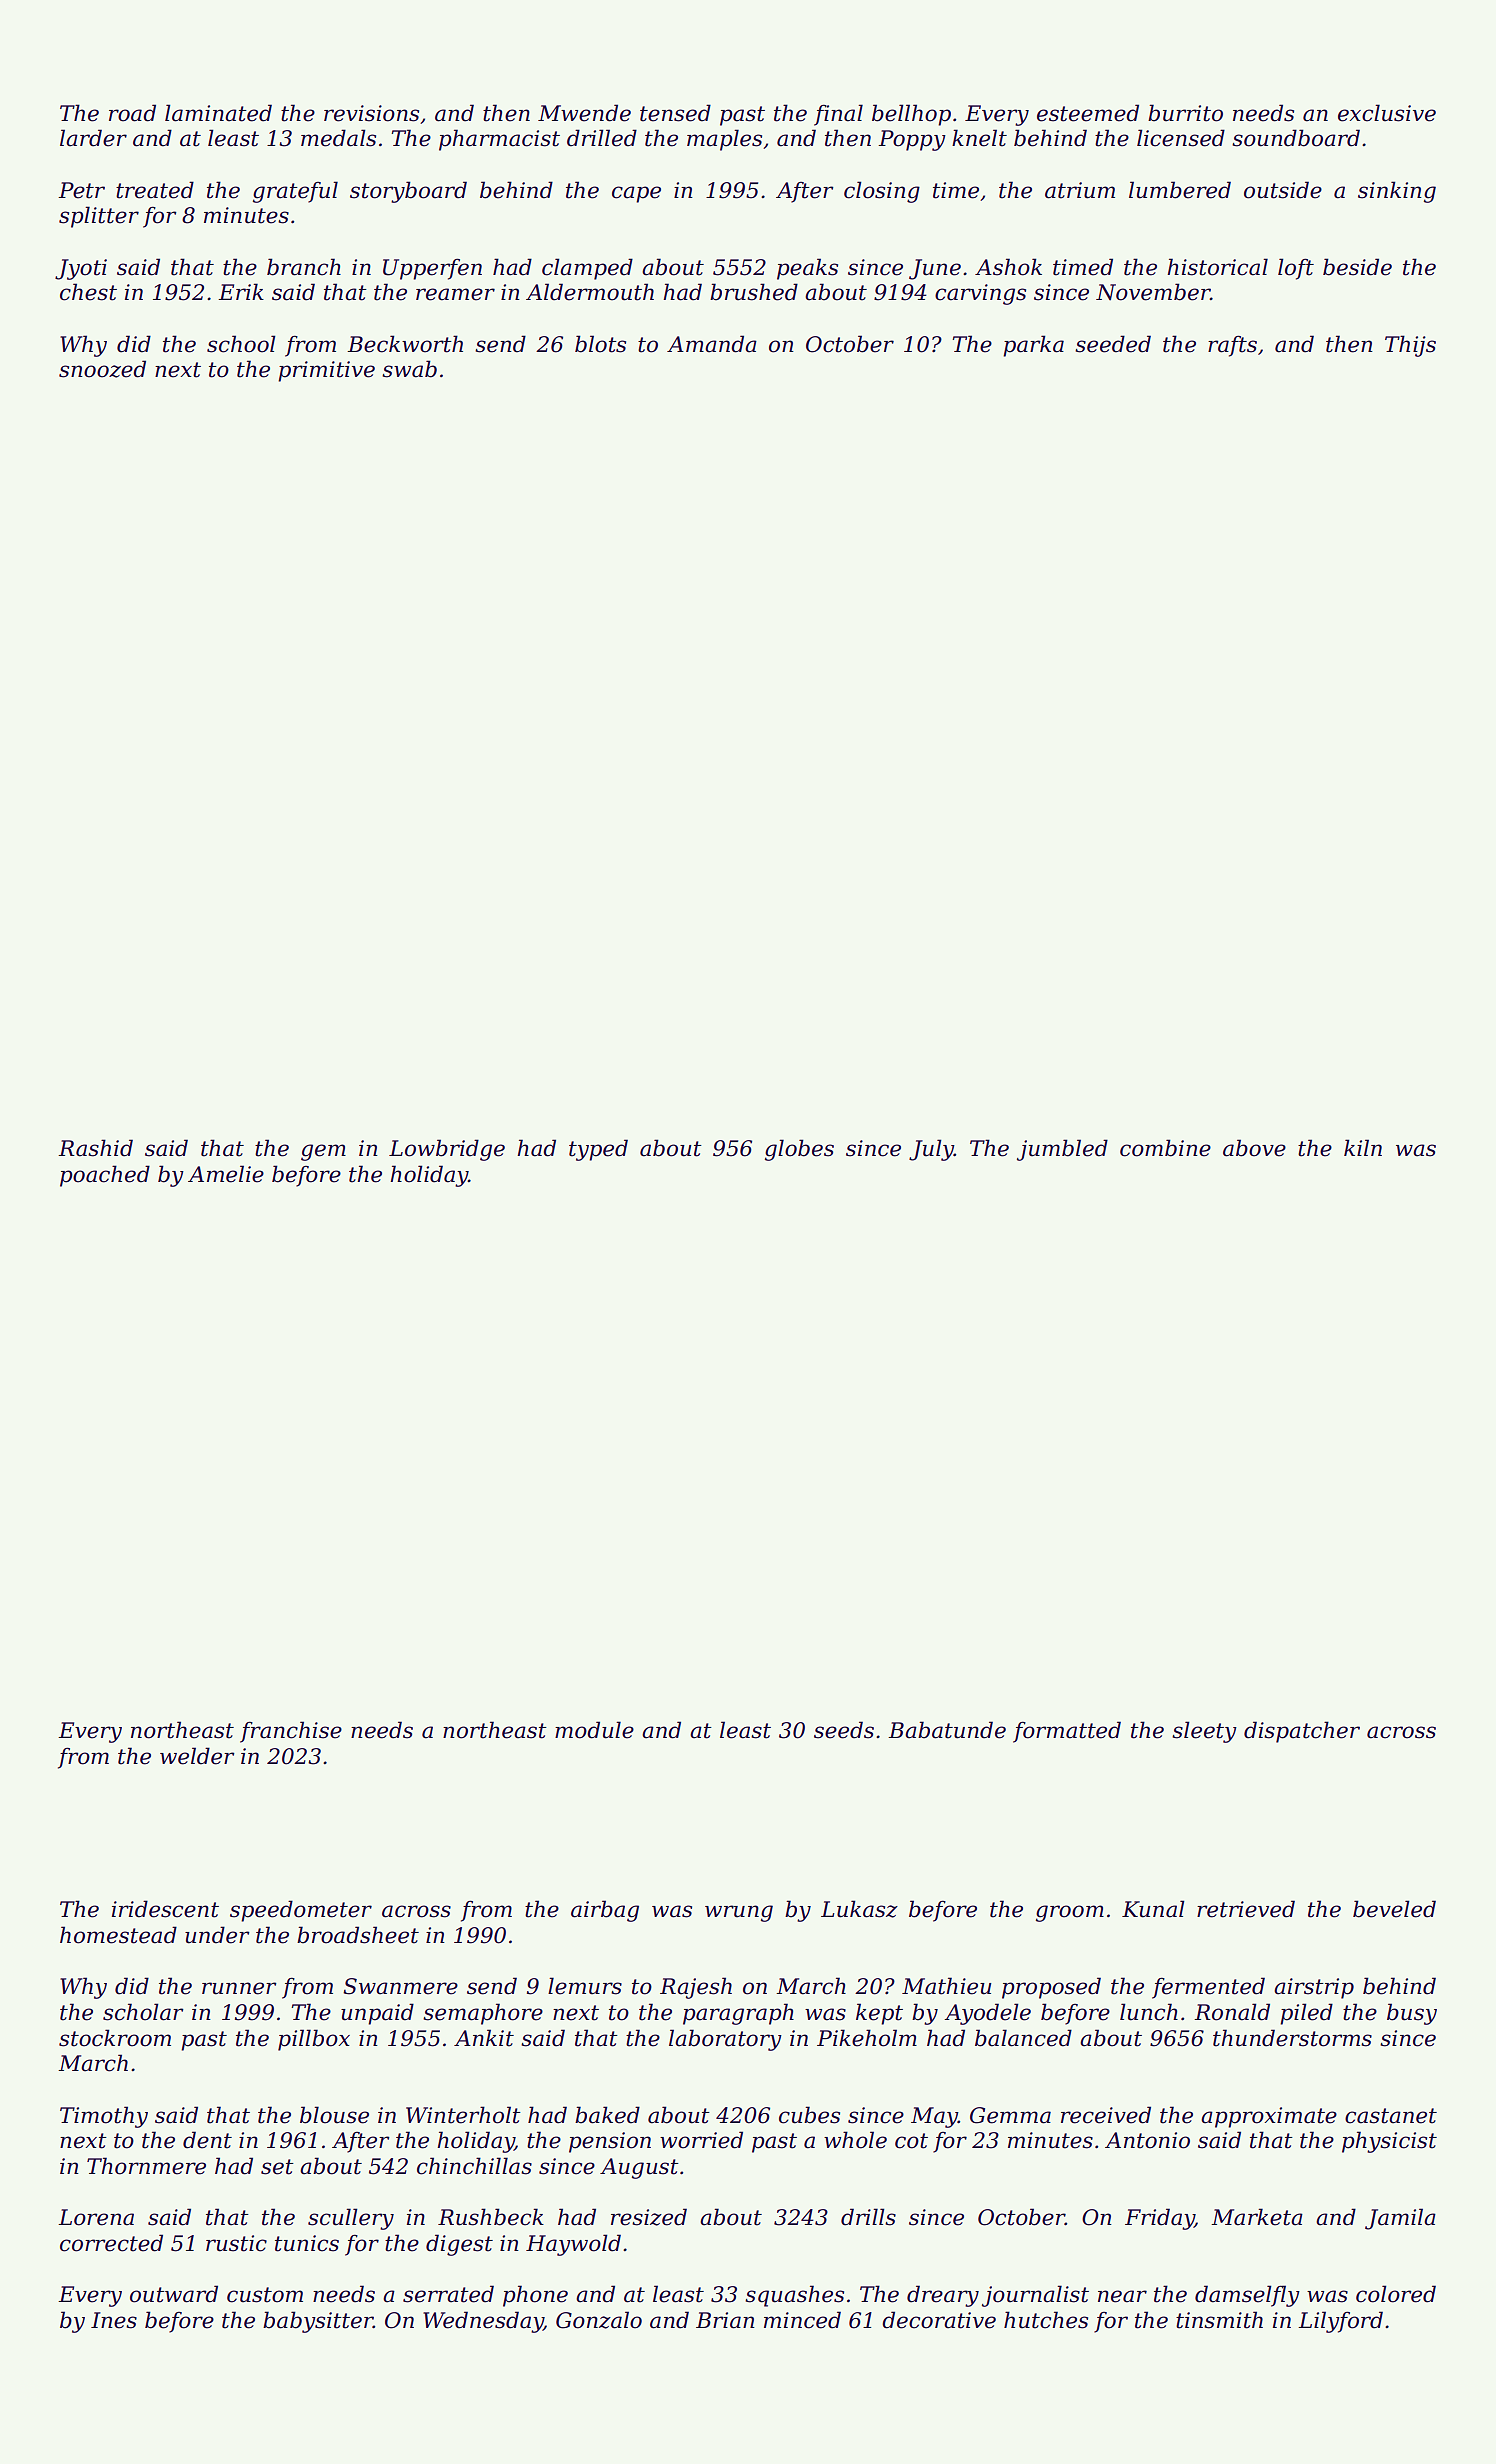 Image resolution: width=1496 pixels, height=2464 pixels. I want to click on parka, so click(1033, 346).
